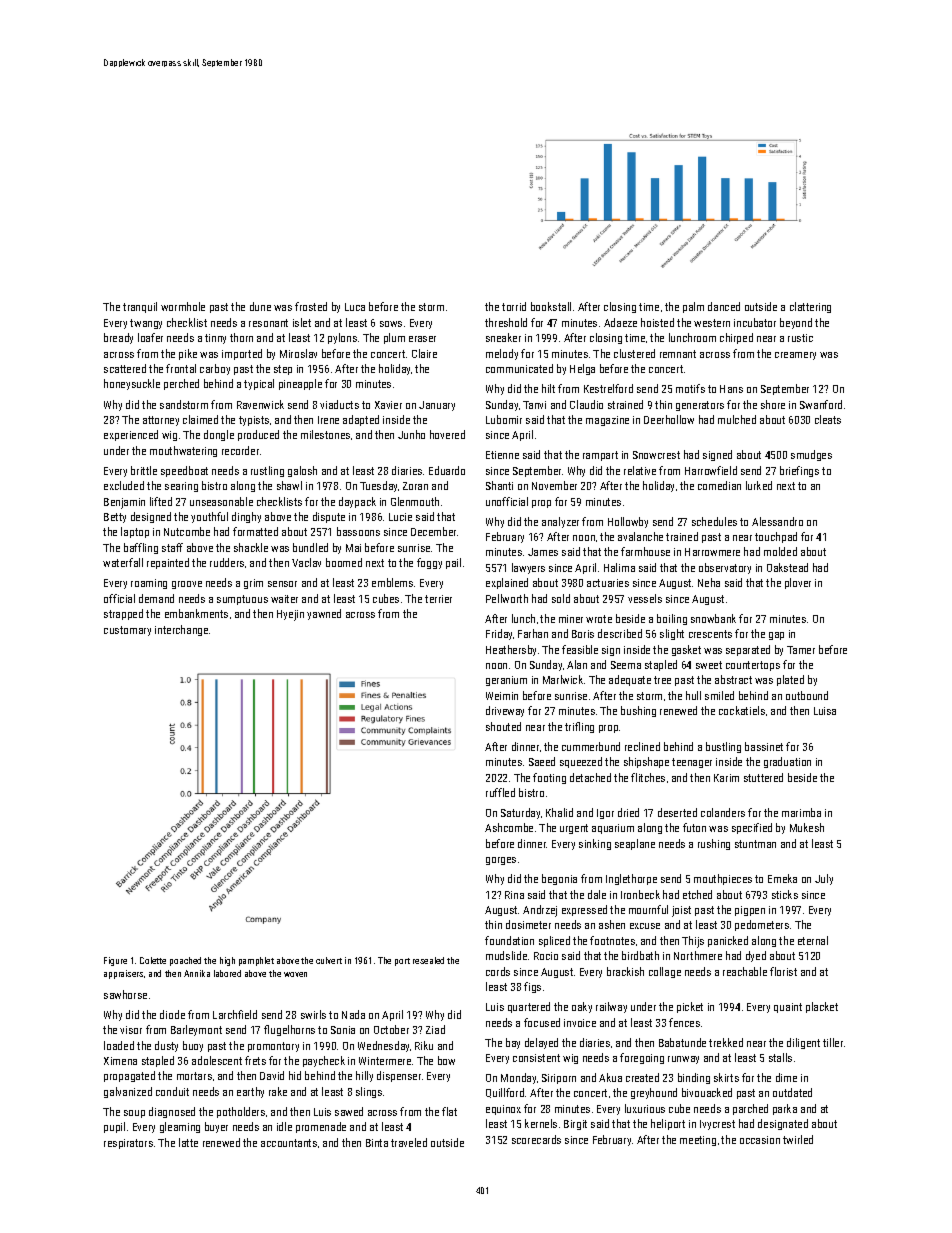 The height and width of the screenshot is (1233, 952). I want to click on Colette, so click(153, 960).
